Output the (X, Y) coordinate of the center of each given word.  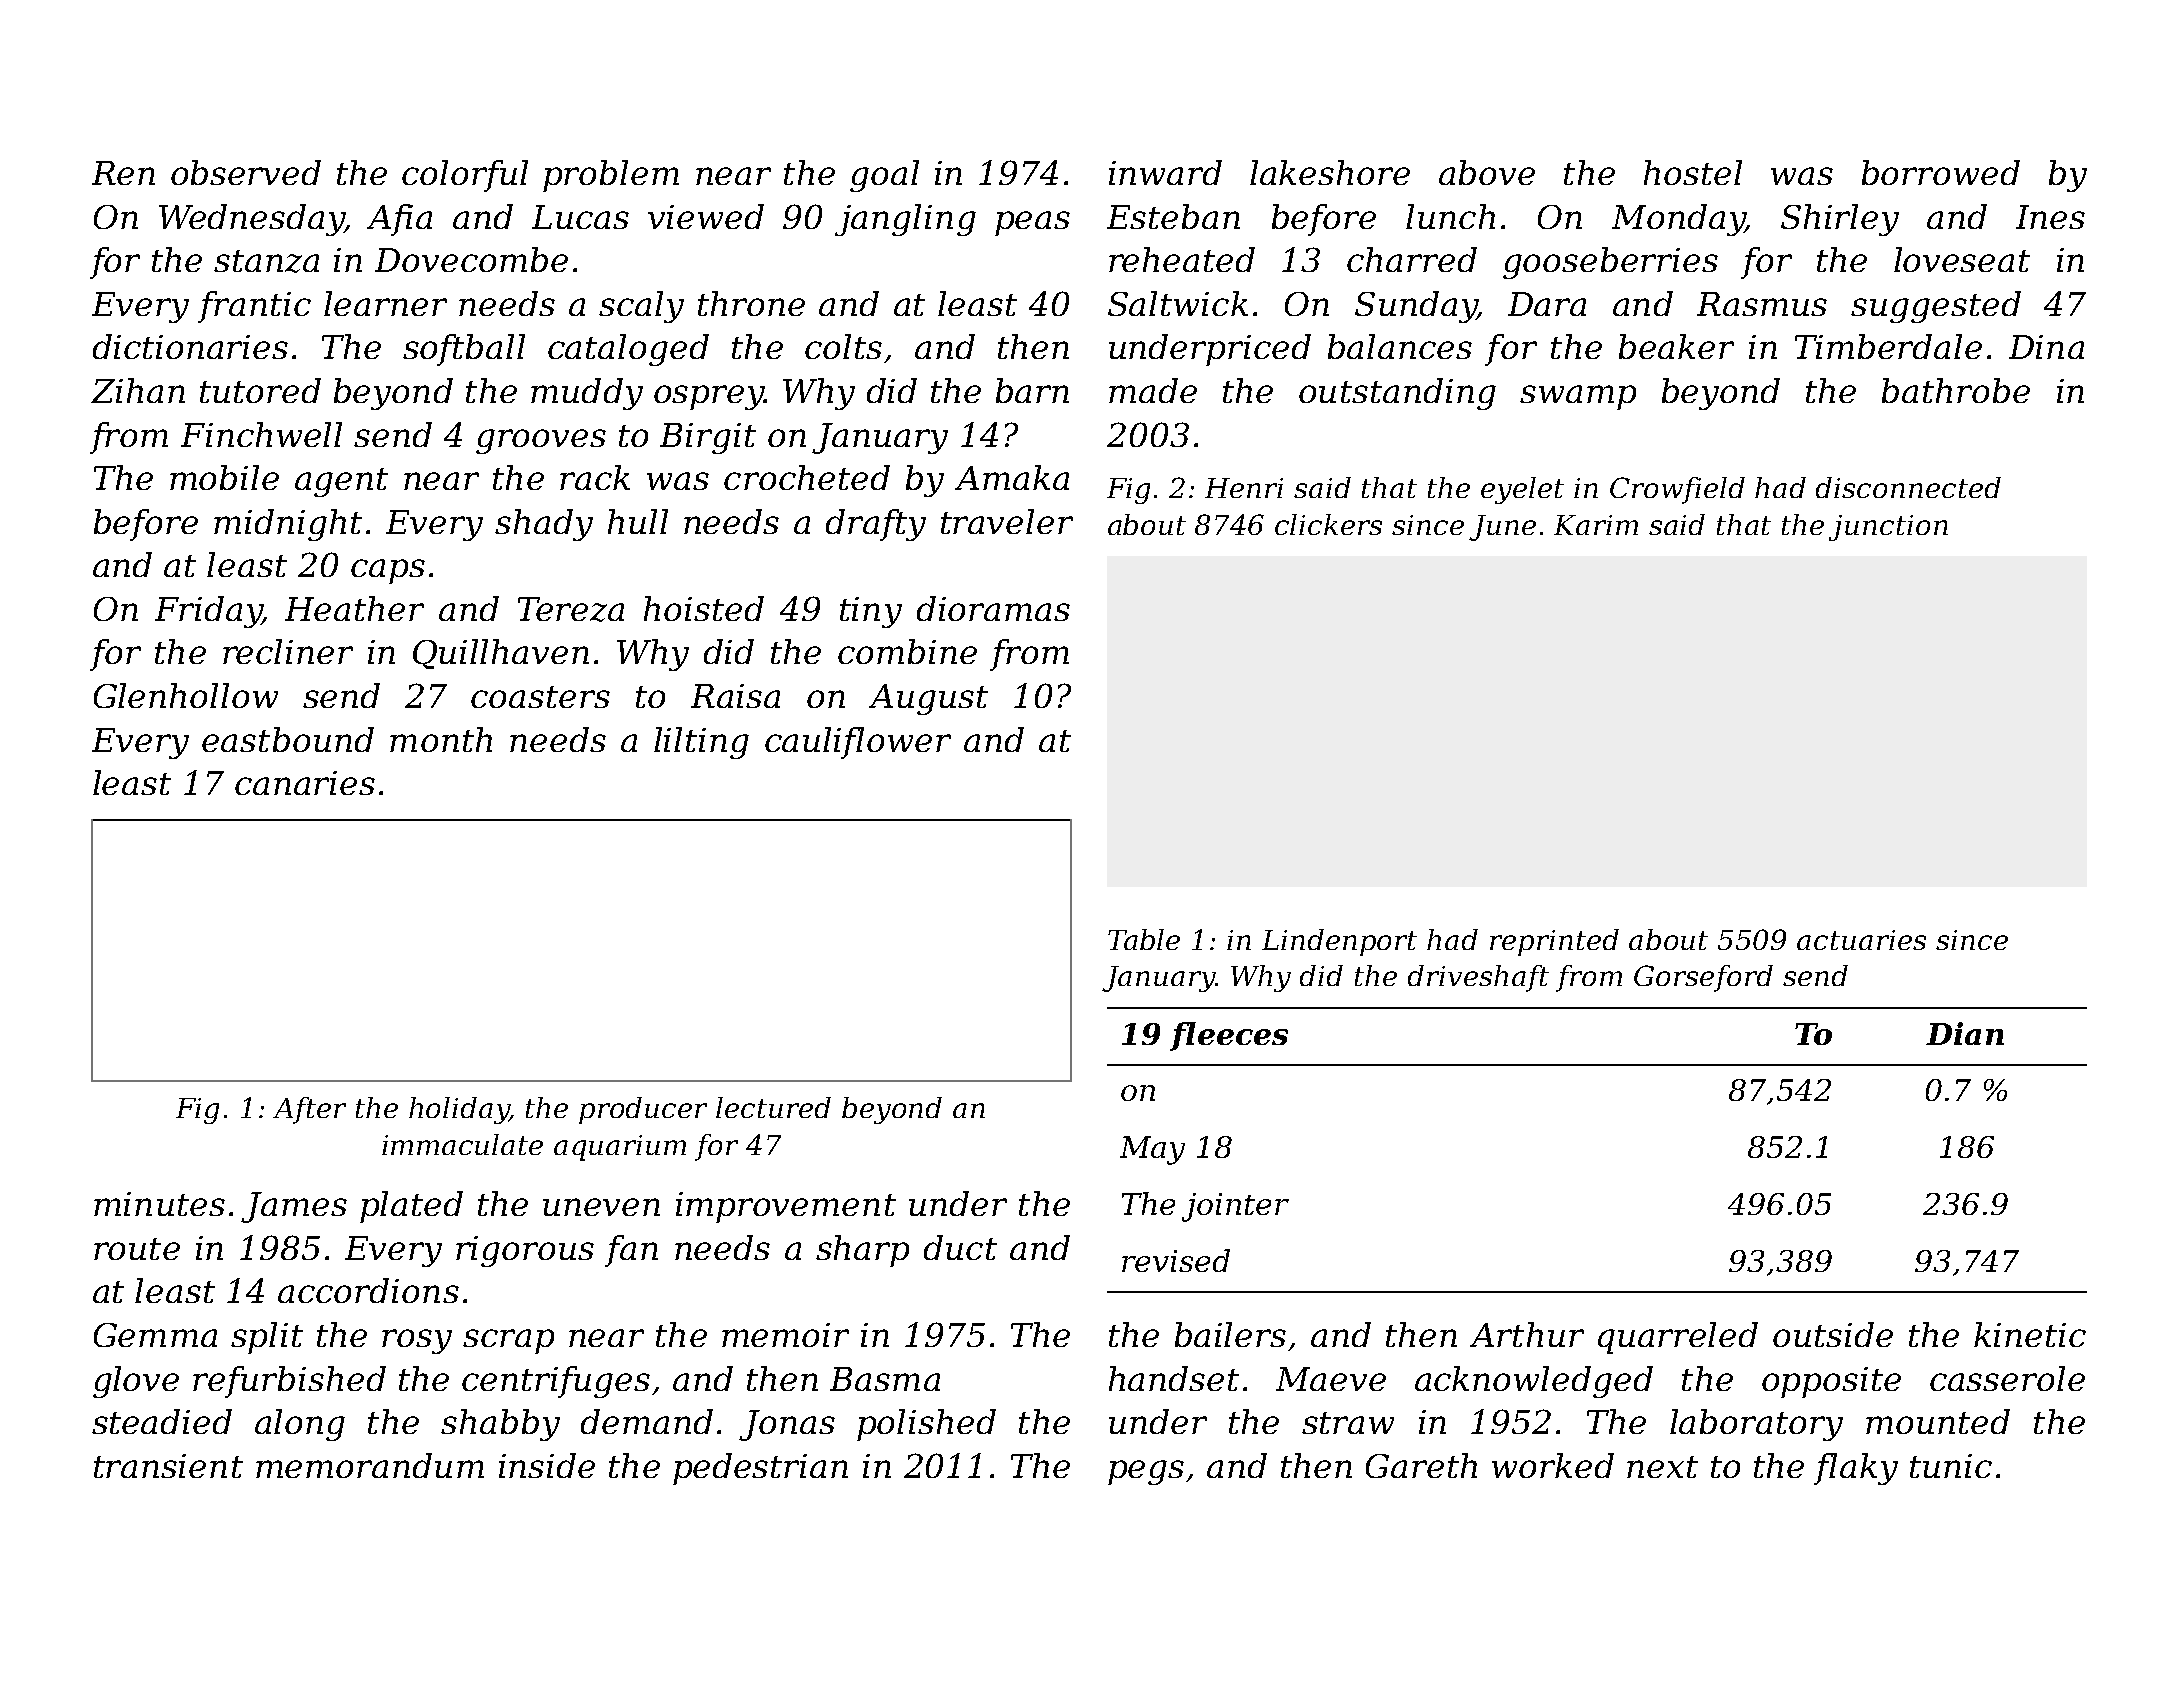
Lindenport (1339, 942)
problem (611, 176)
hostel (1693, 172)
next (1662, 1467)
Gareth (1421, 1465)
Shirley (1840, 220)
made (1153, 390)
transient (168, 1466)
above (1487, 172)
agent (341, 482)
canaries (305, 783)
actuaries (1861, 940)
